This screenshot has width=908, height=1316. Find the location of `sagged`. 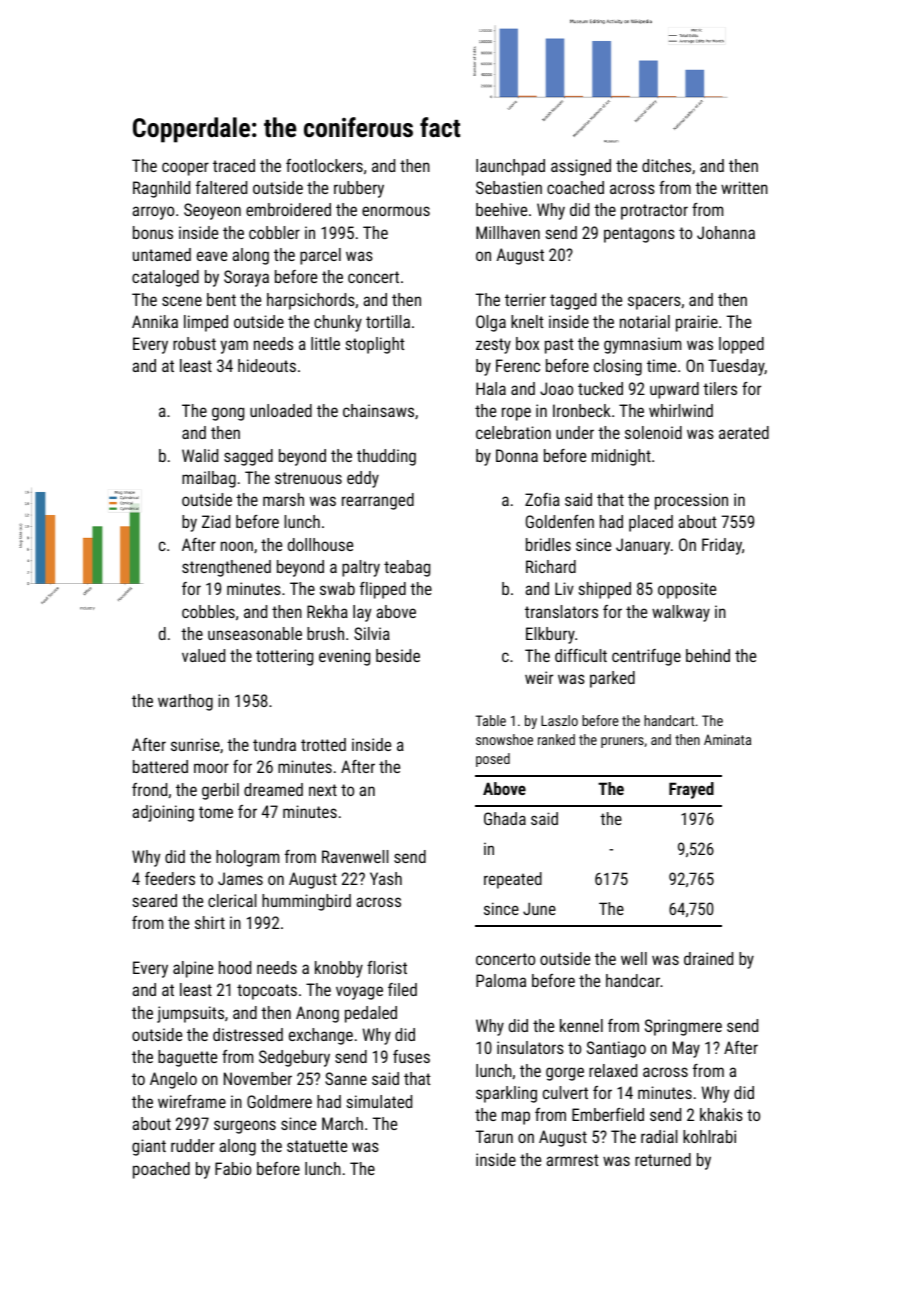

sagged is located at coordinates (248, 457).
